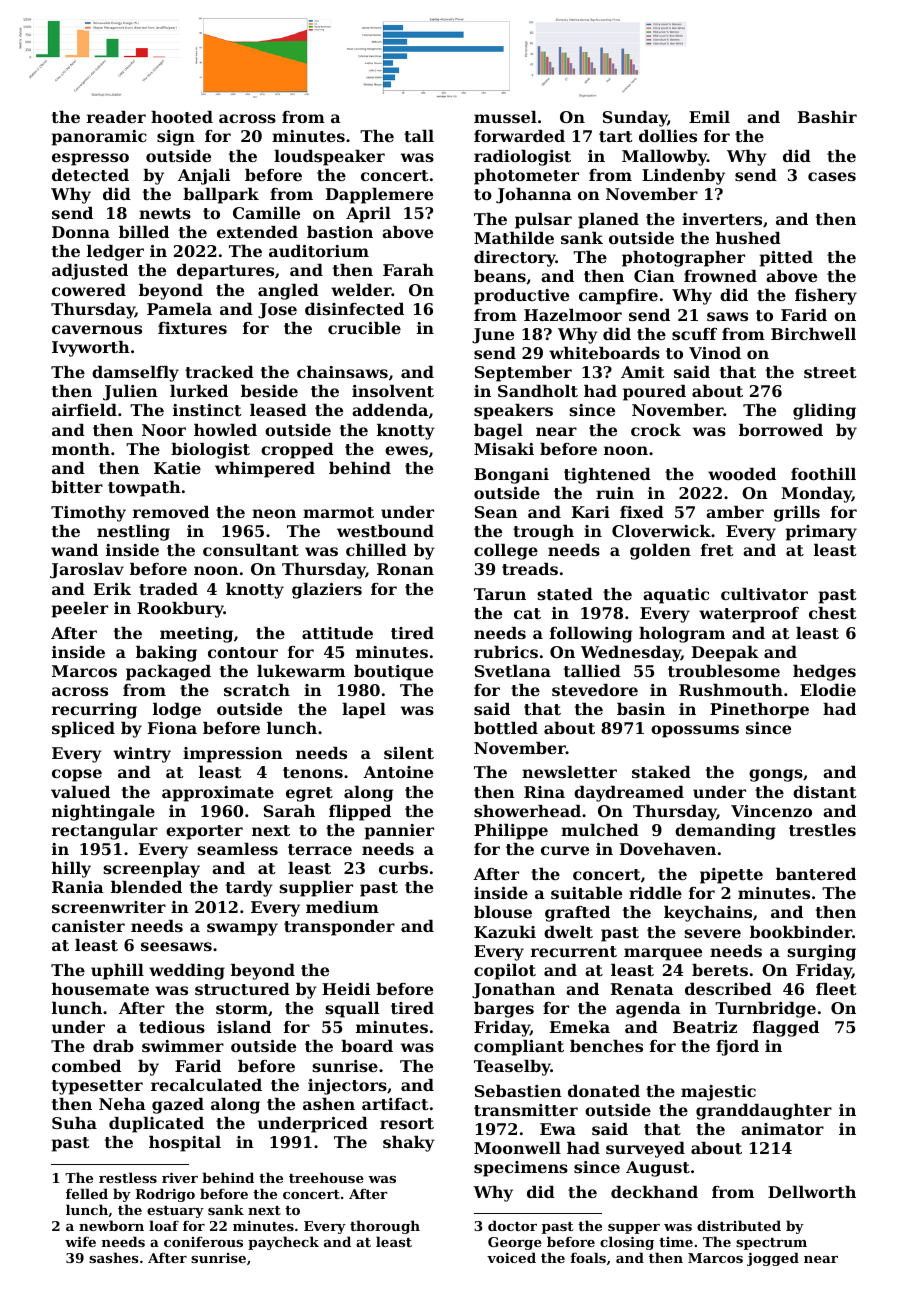  Describe the element at coordinates (289, 811) in the document. I see `Sarah` at that location.
